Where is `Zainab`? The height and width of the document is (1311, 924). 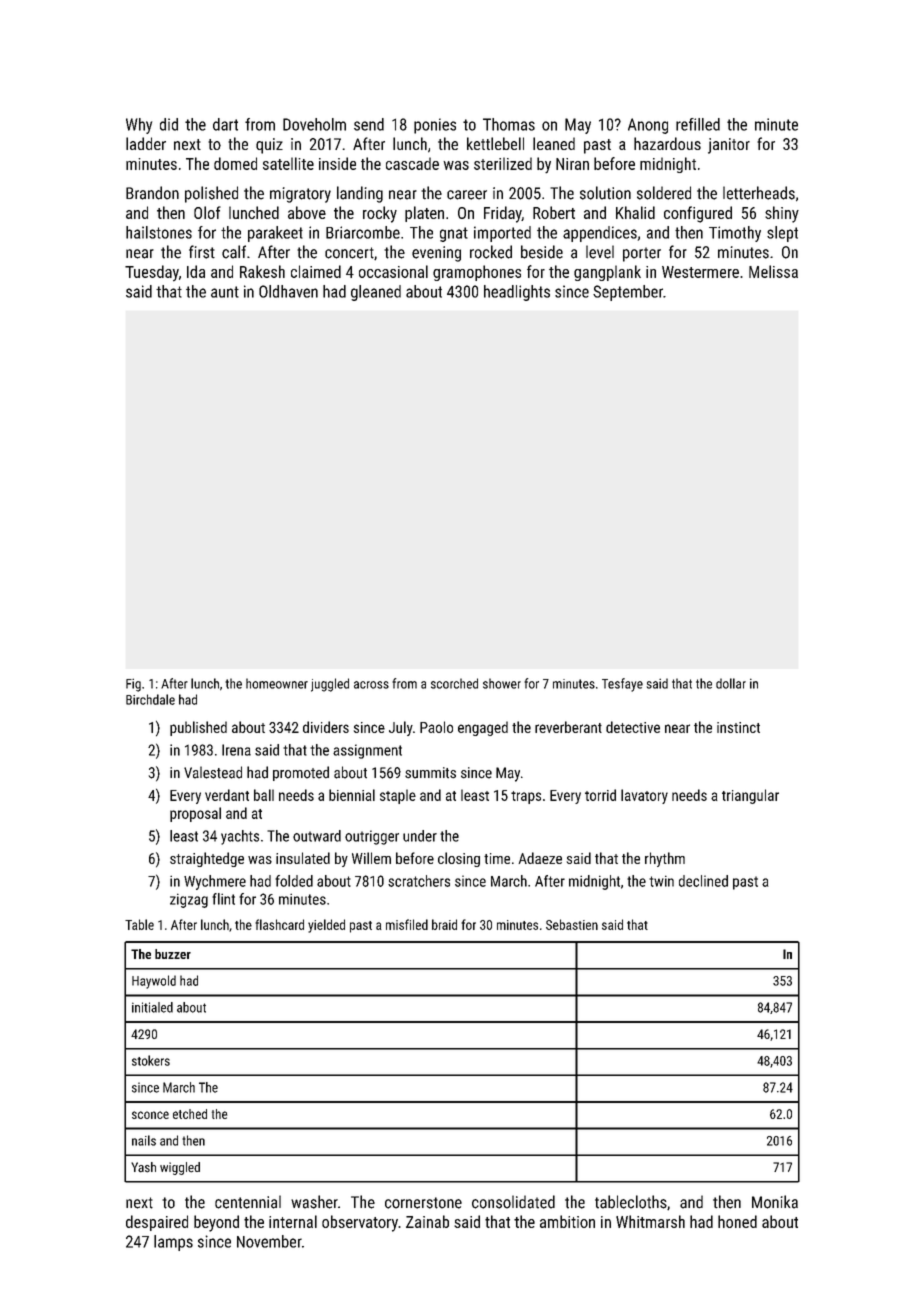 Zainab is located at coordinates (427, 1221).
